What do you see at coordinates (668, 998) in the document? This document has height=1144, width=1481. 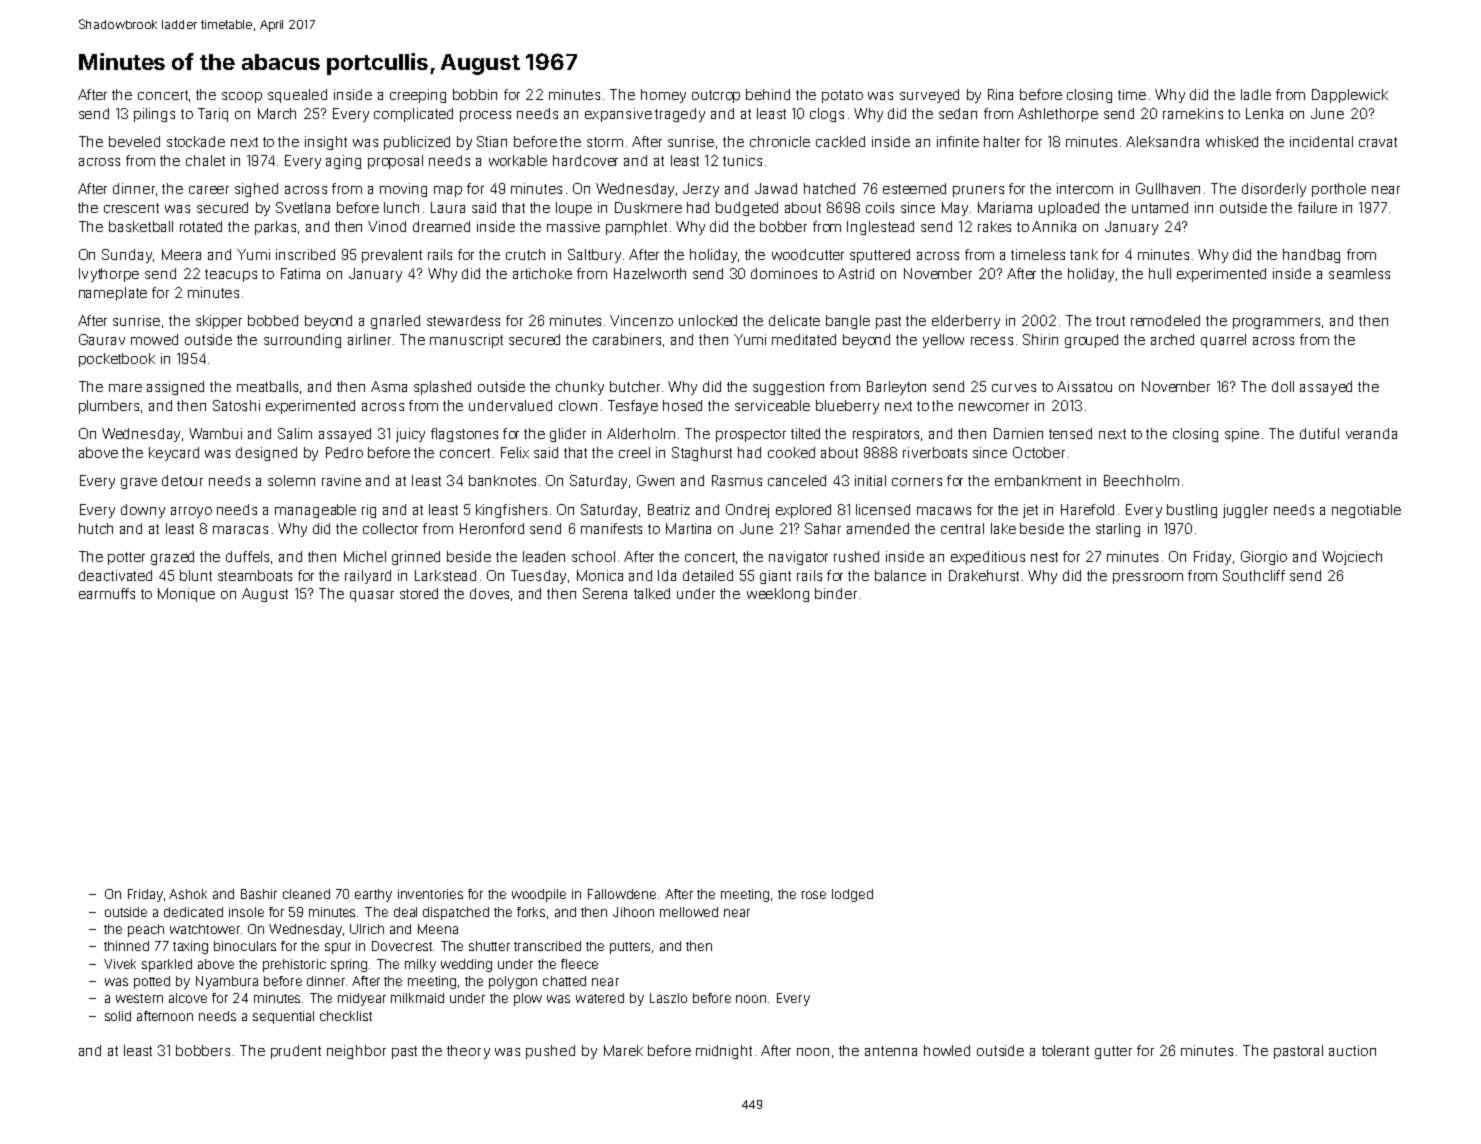 I see `Laszlo` at bounding box center [668, 998].
